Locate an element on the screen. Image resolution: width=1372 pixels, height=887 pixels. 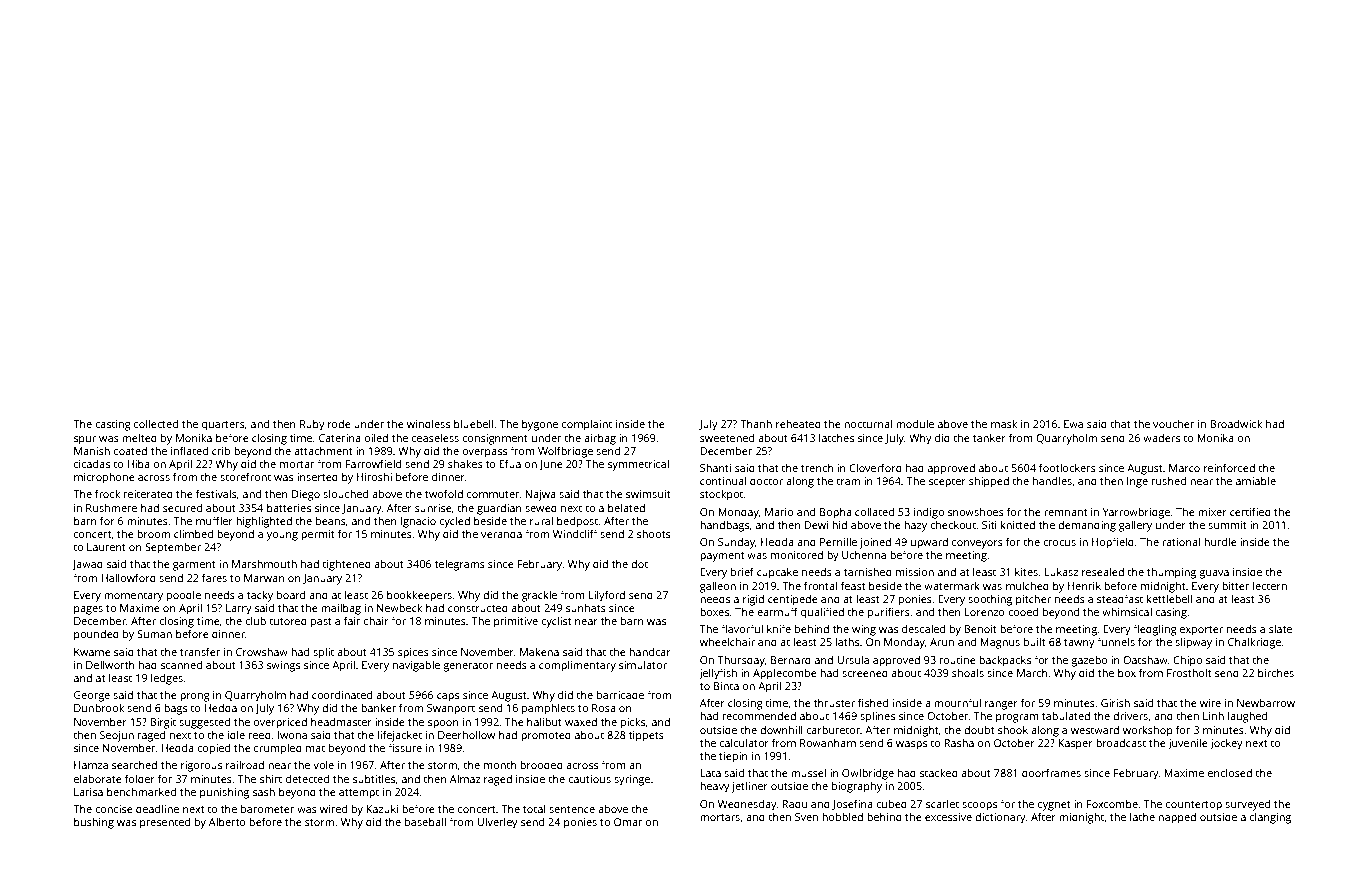
surveyed is located at coordinates (1247, 805).
